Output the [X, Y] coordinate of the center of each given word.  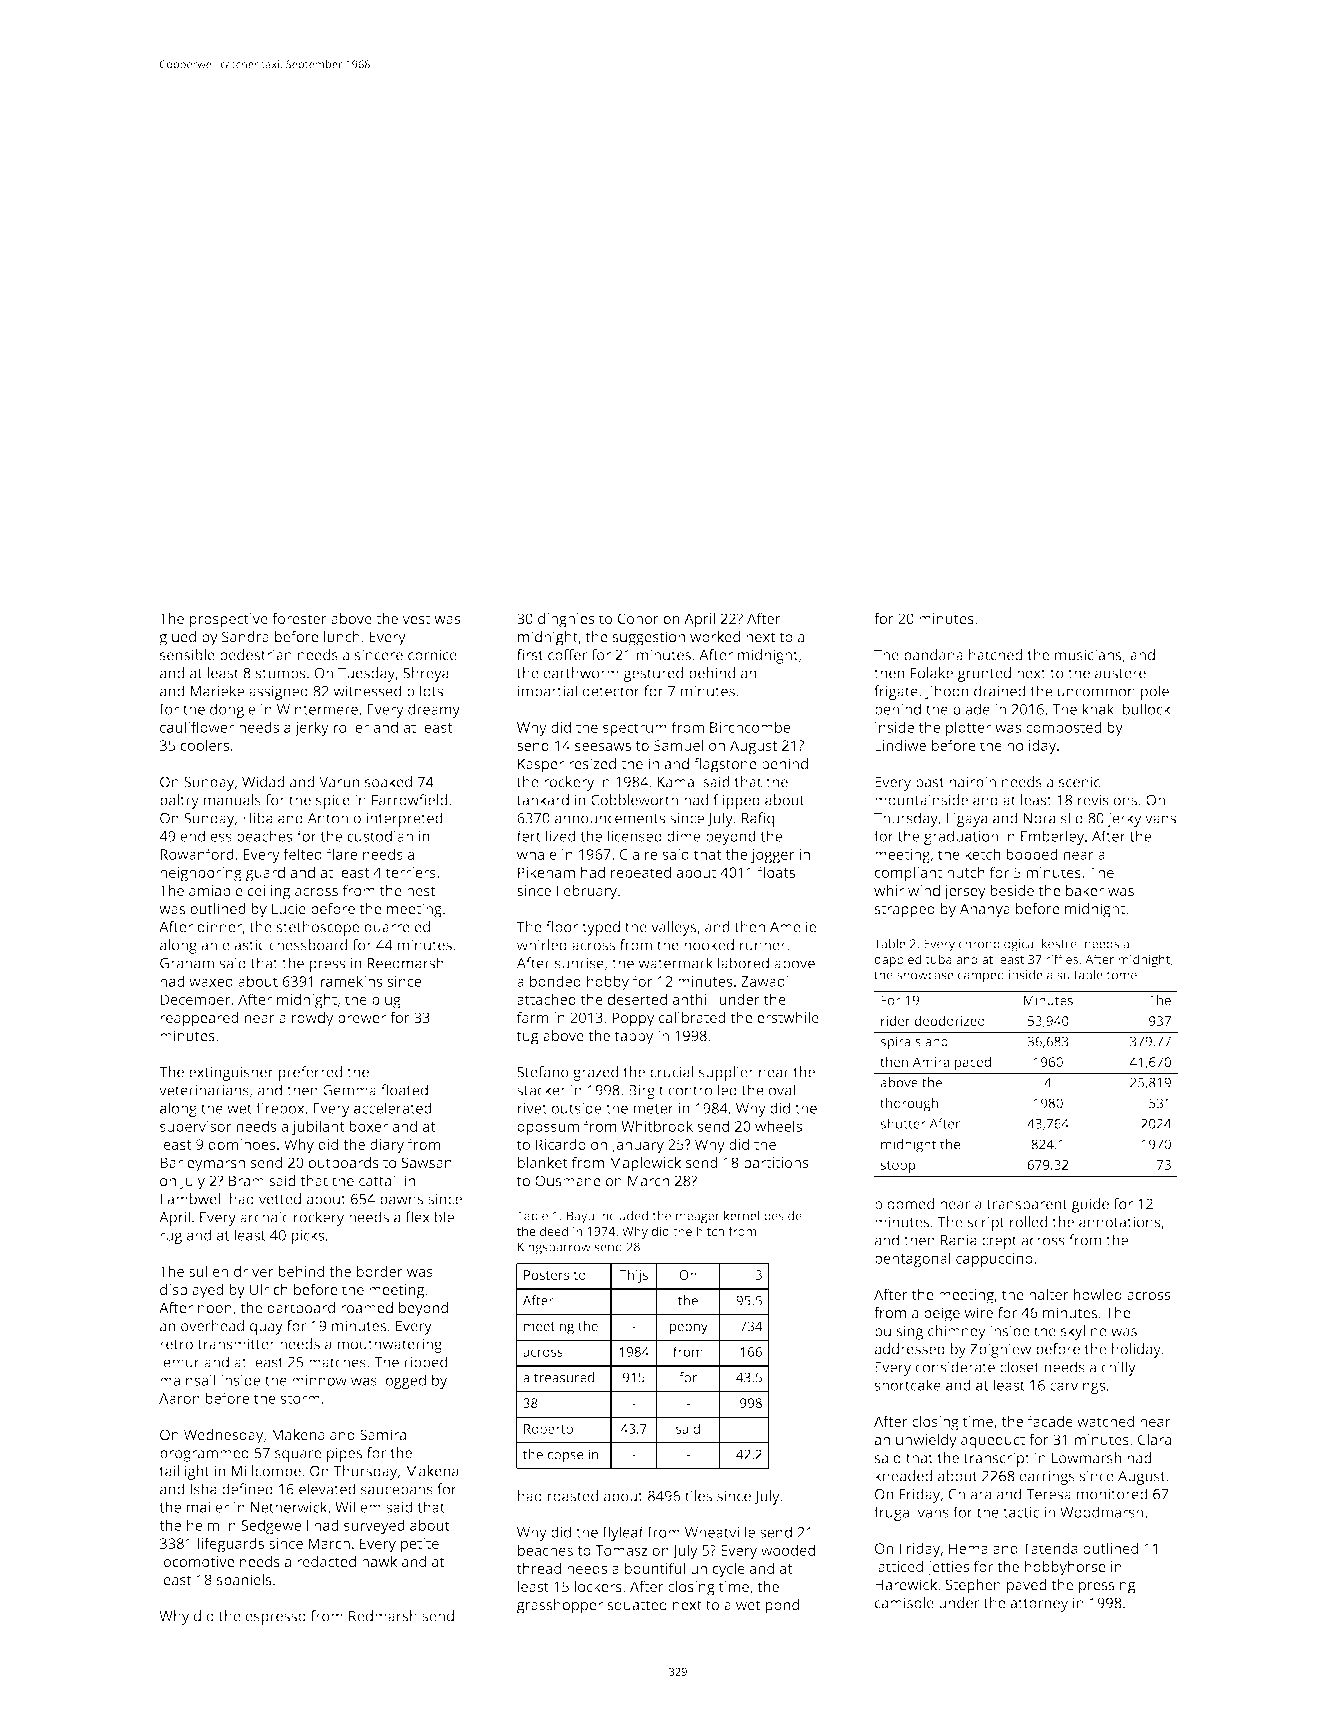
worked [715, 637]
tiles [698, 1496]
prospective [229, 620]
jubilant [318, 1128]
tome [1121, 975]
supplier [726, 1073]
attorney [1039, 1605]
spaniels [244, 1581]
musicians [1088, 655]
